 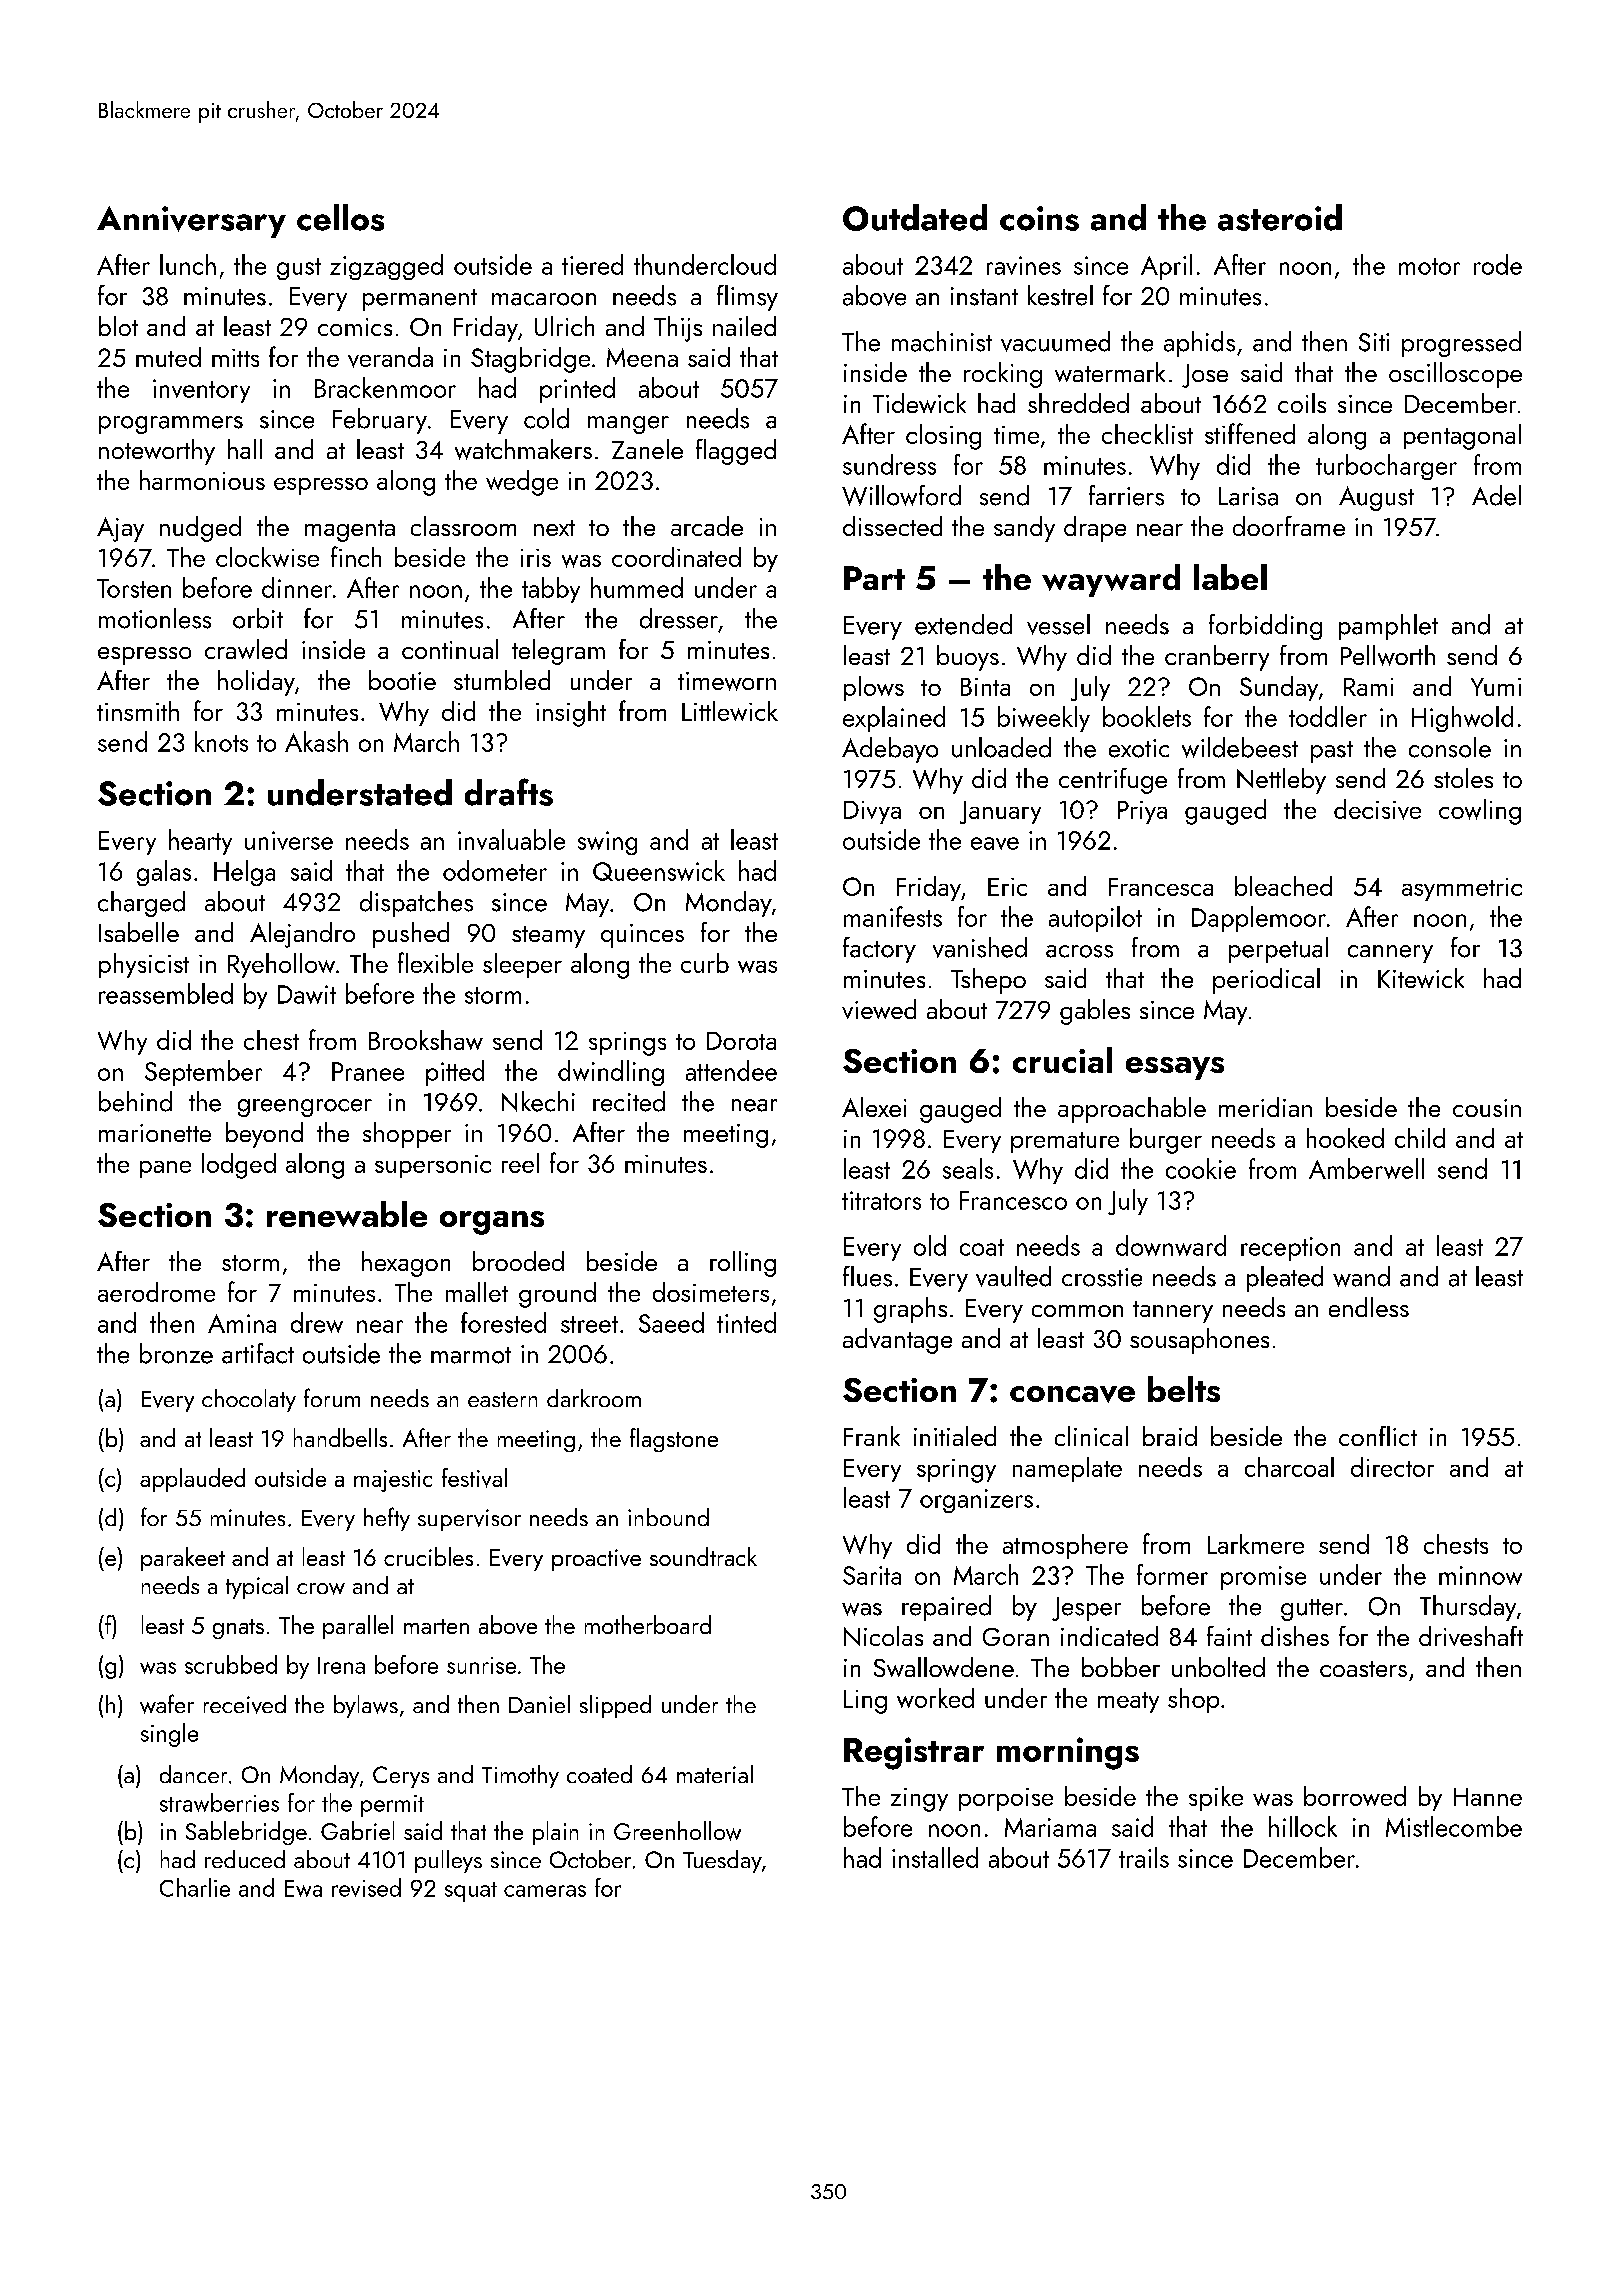 I want to click on Frank, so click(x=872, y=1436).
